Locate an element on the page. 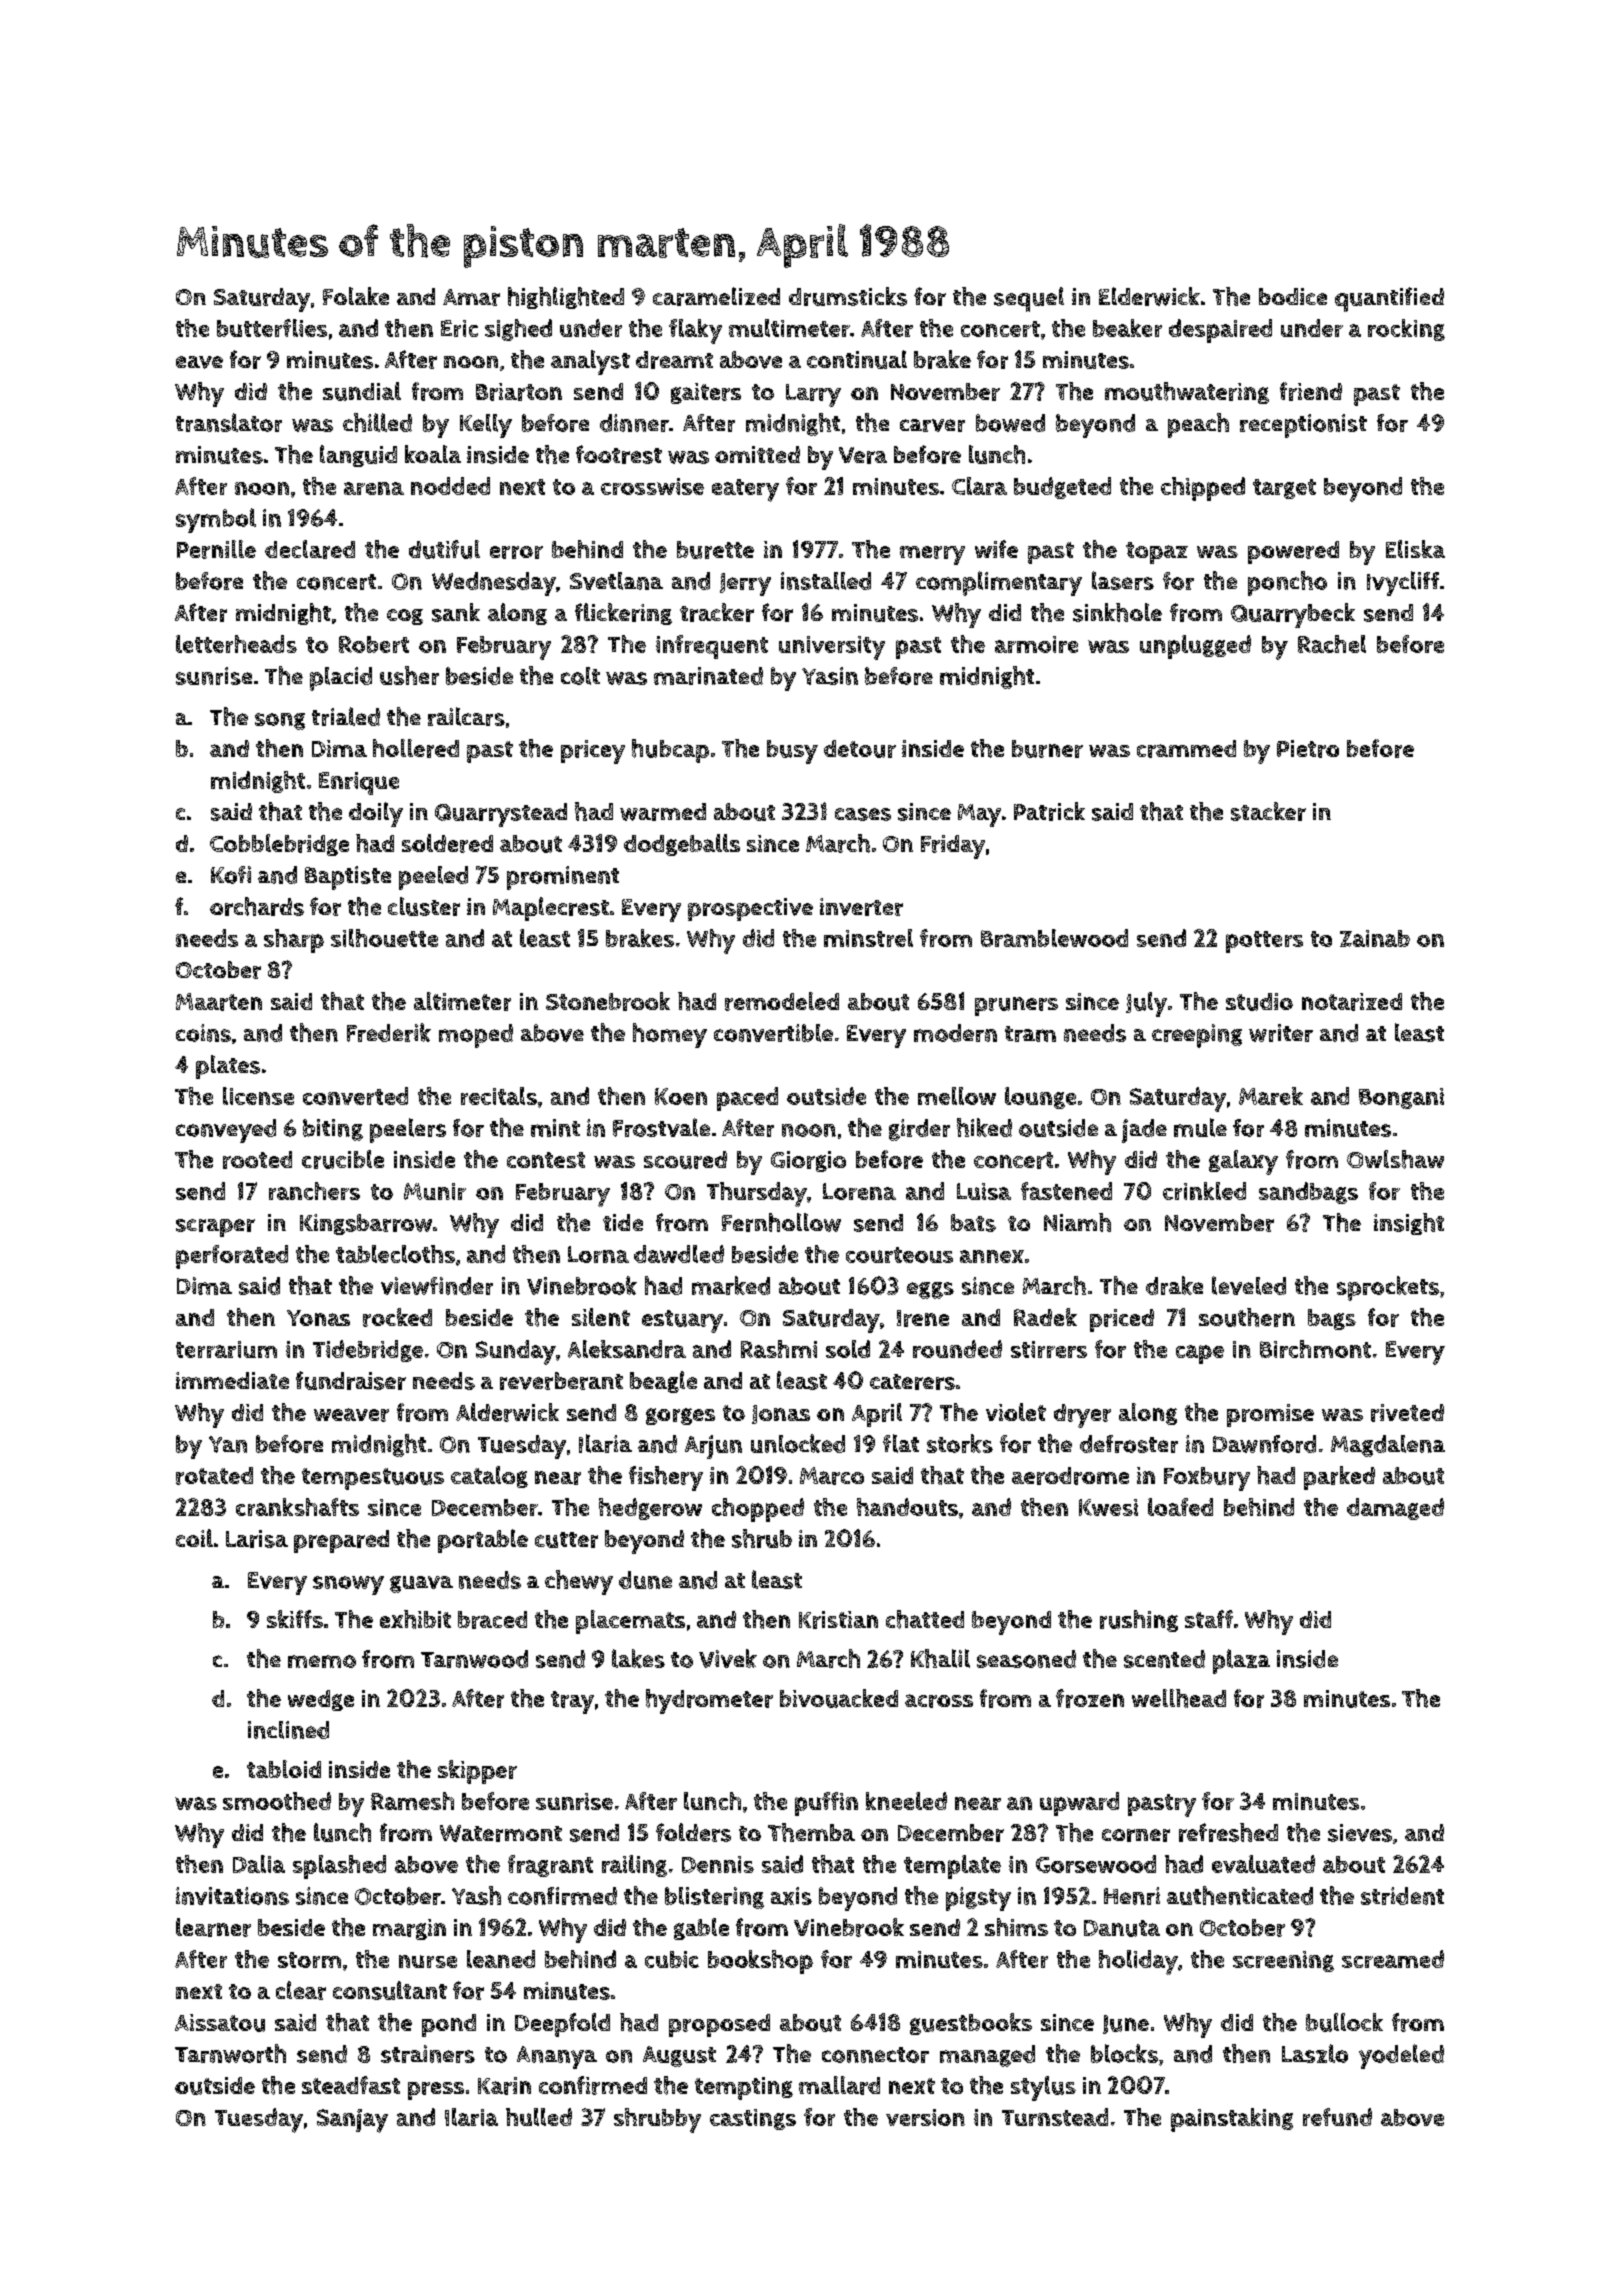 This image has width=1620, height=2292. dune is located at coordinates (645, 1580).
